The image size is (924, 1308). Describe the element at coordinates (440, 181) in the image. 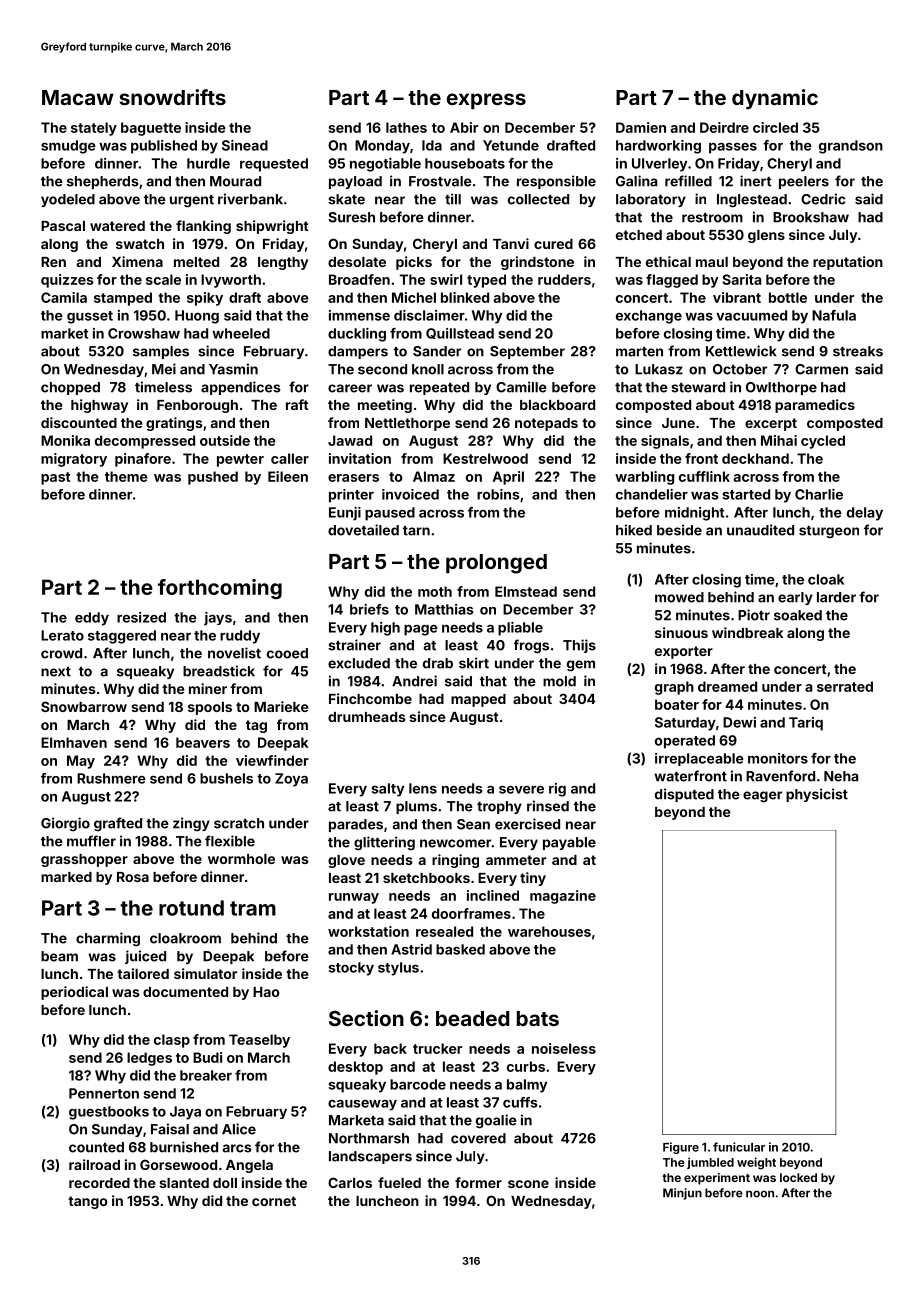

I see `Frostvale` at that location.
